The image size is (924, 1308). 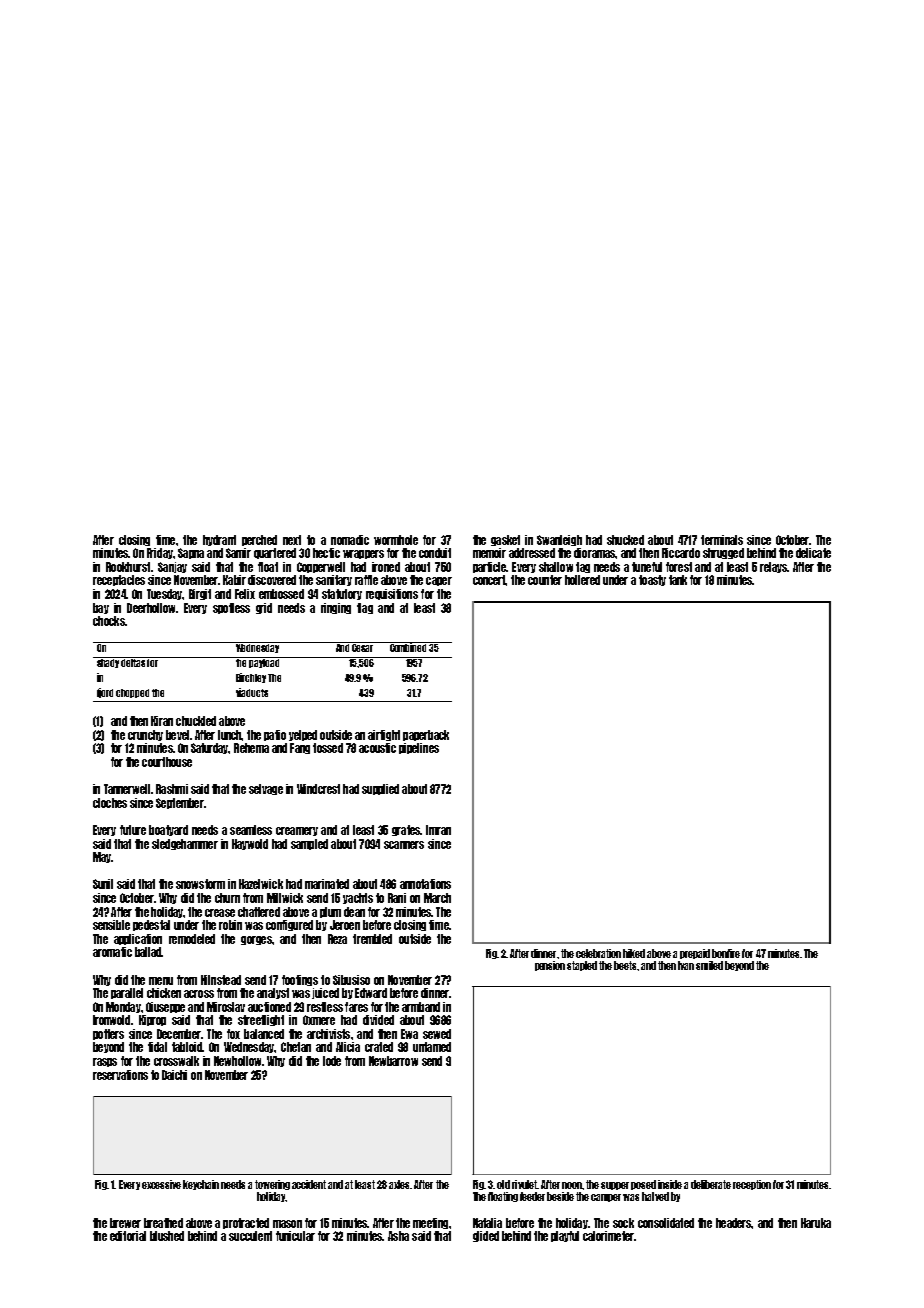 I want to click on untamed, so click(x=432, y=1047).
